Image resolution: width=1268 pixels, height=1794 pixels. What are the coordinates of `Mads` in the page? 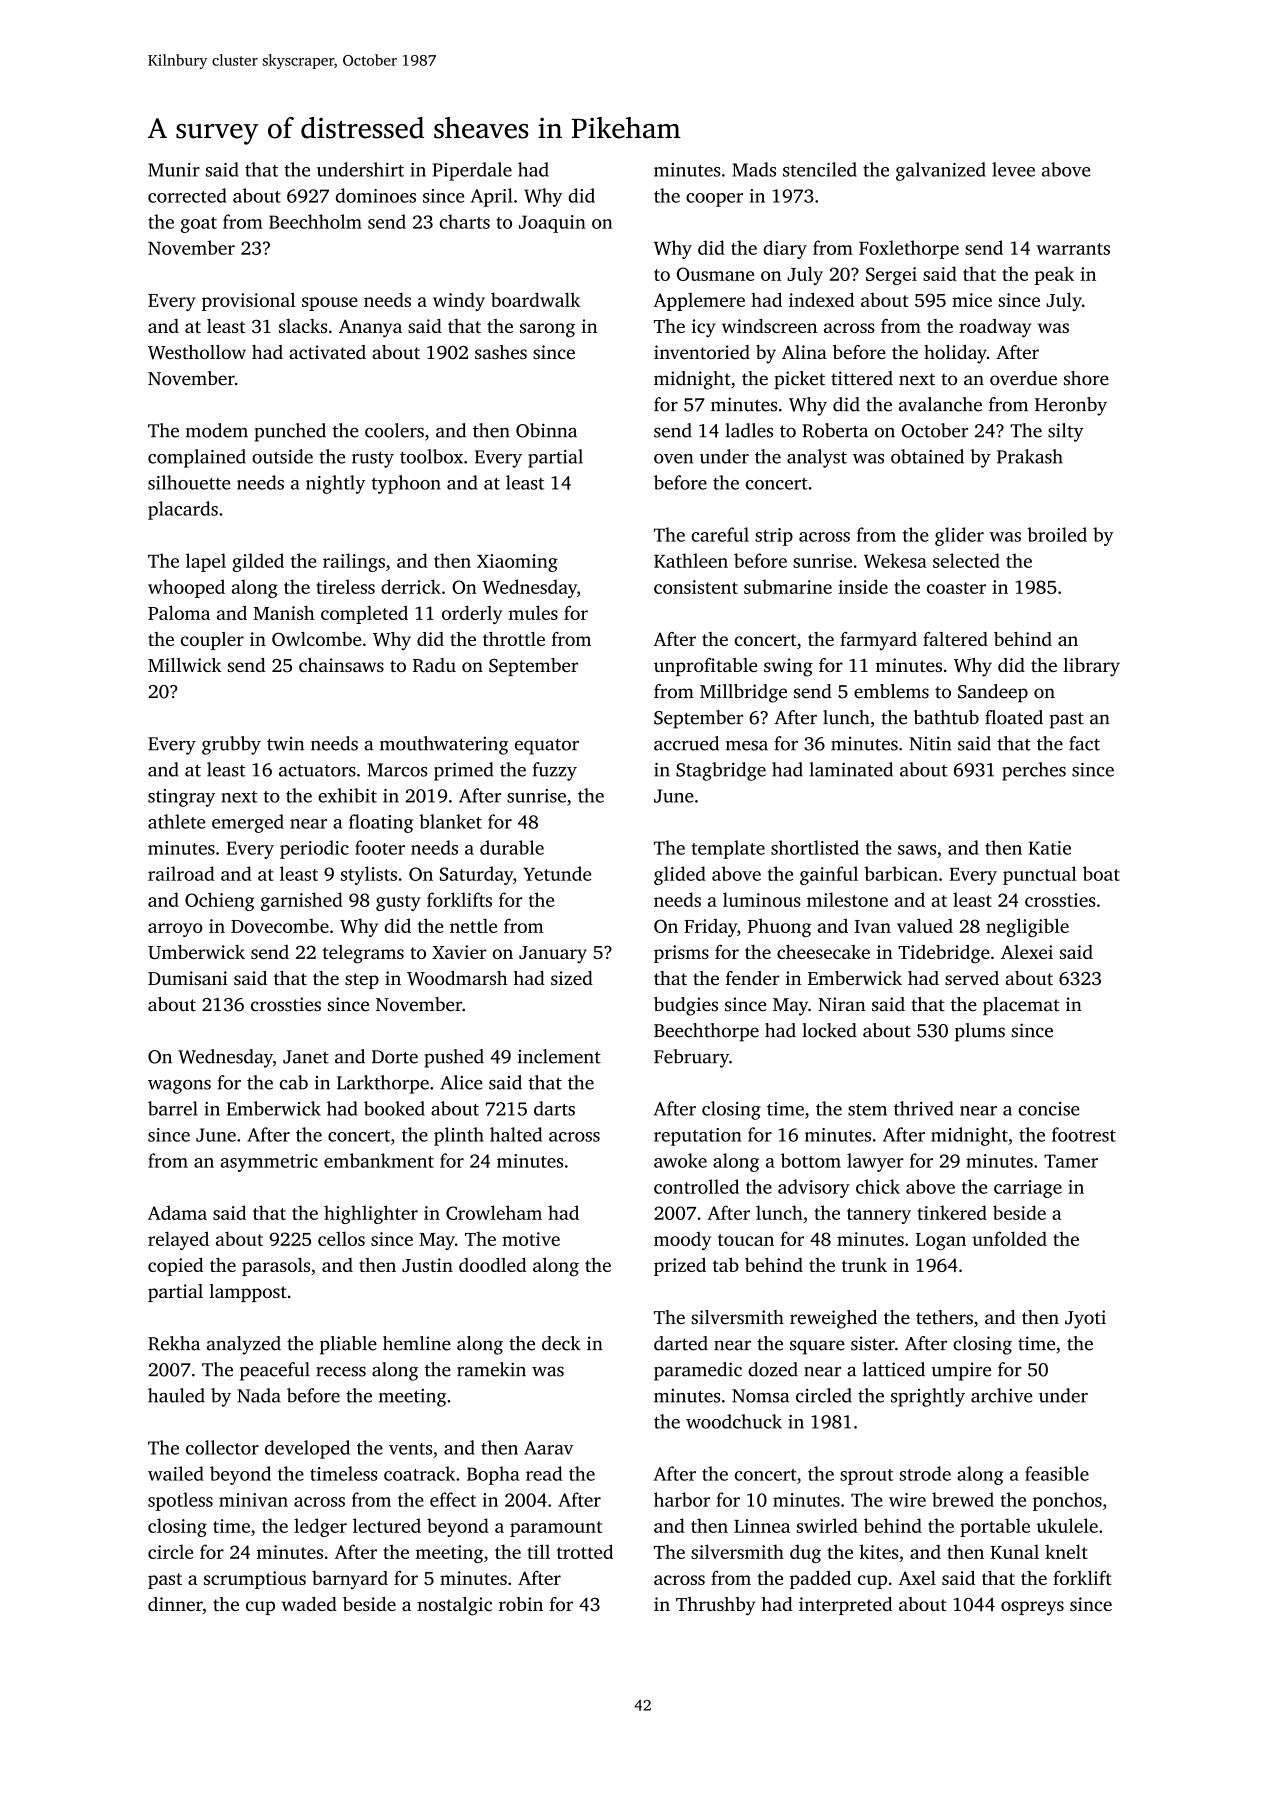 It's located at (754, 169).
